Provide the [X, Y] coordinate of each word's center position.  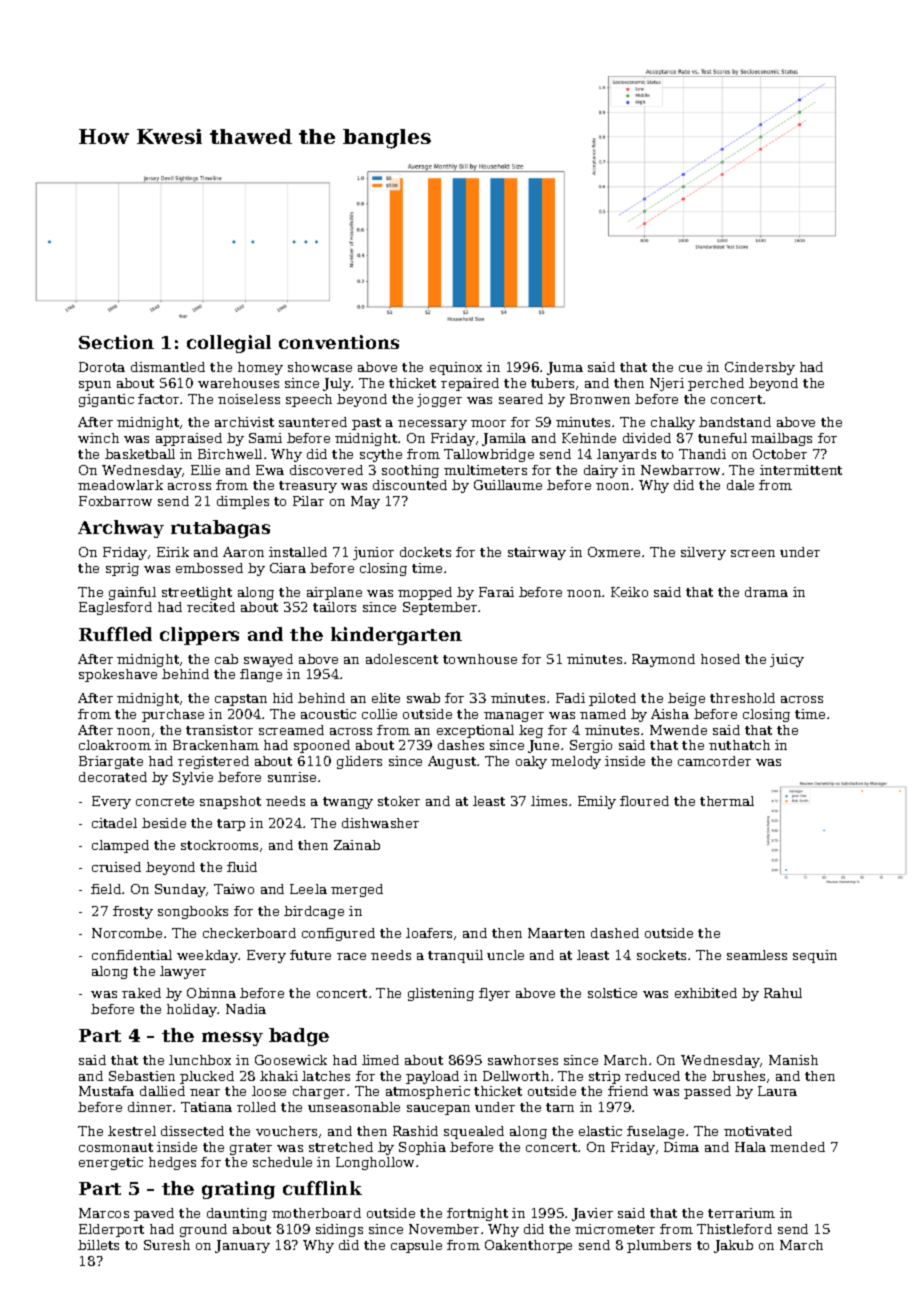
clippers [199, 636]
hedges [172, 1163]
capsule [416, 1246]
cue [690, 368]
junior [373, 553]
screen [753, 553]
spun [95, 386]
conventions [339, 342]
